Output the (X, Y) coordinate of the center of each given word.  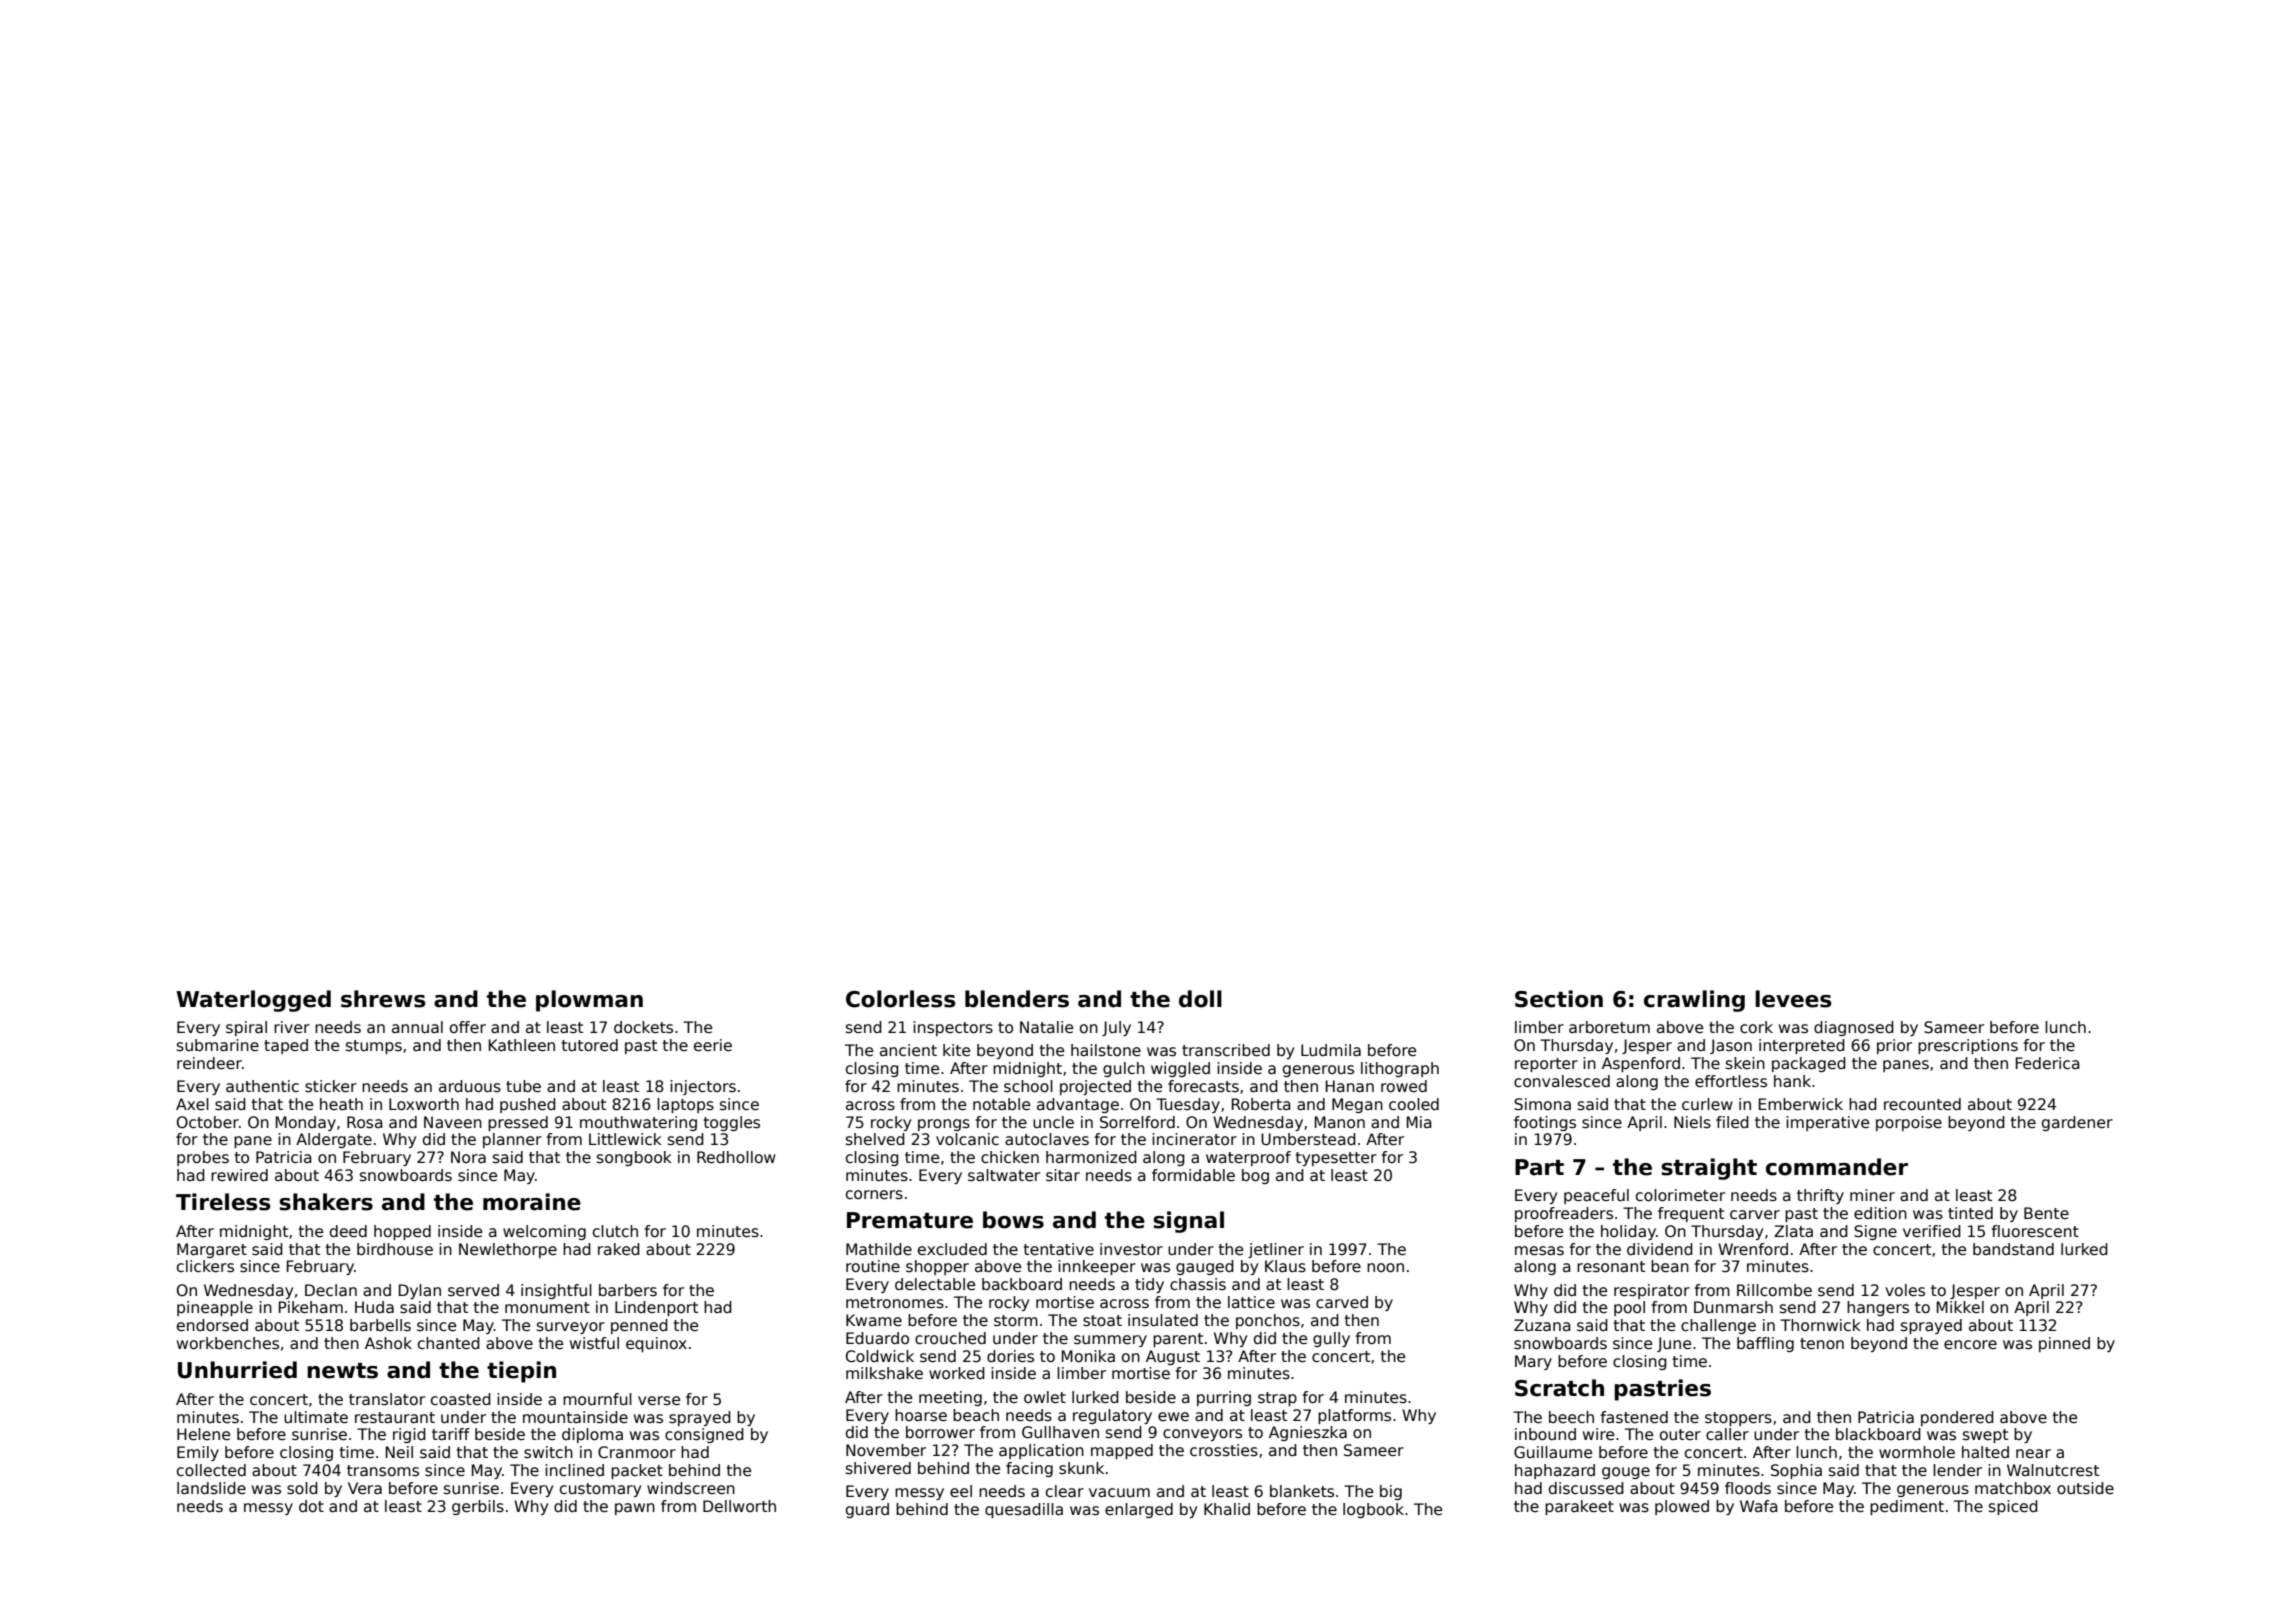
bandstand (2013, 1249)
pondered (1957, 1418)
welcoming (544, 1232)
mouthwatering (638, 1123)
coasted (461, 1399)
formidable (1193, 1175)
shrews (383, 999)
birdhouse (395, 1249)
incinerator (1194, 1139)
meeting (950, 1398)
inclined (574, 1470)
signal (1188, 1222)
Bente (2046, 1213)
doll (1200, 999)
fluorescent (2035, 1231)
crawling (1694, 1001)
